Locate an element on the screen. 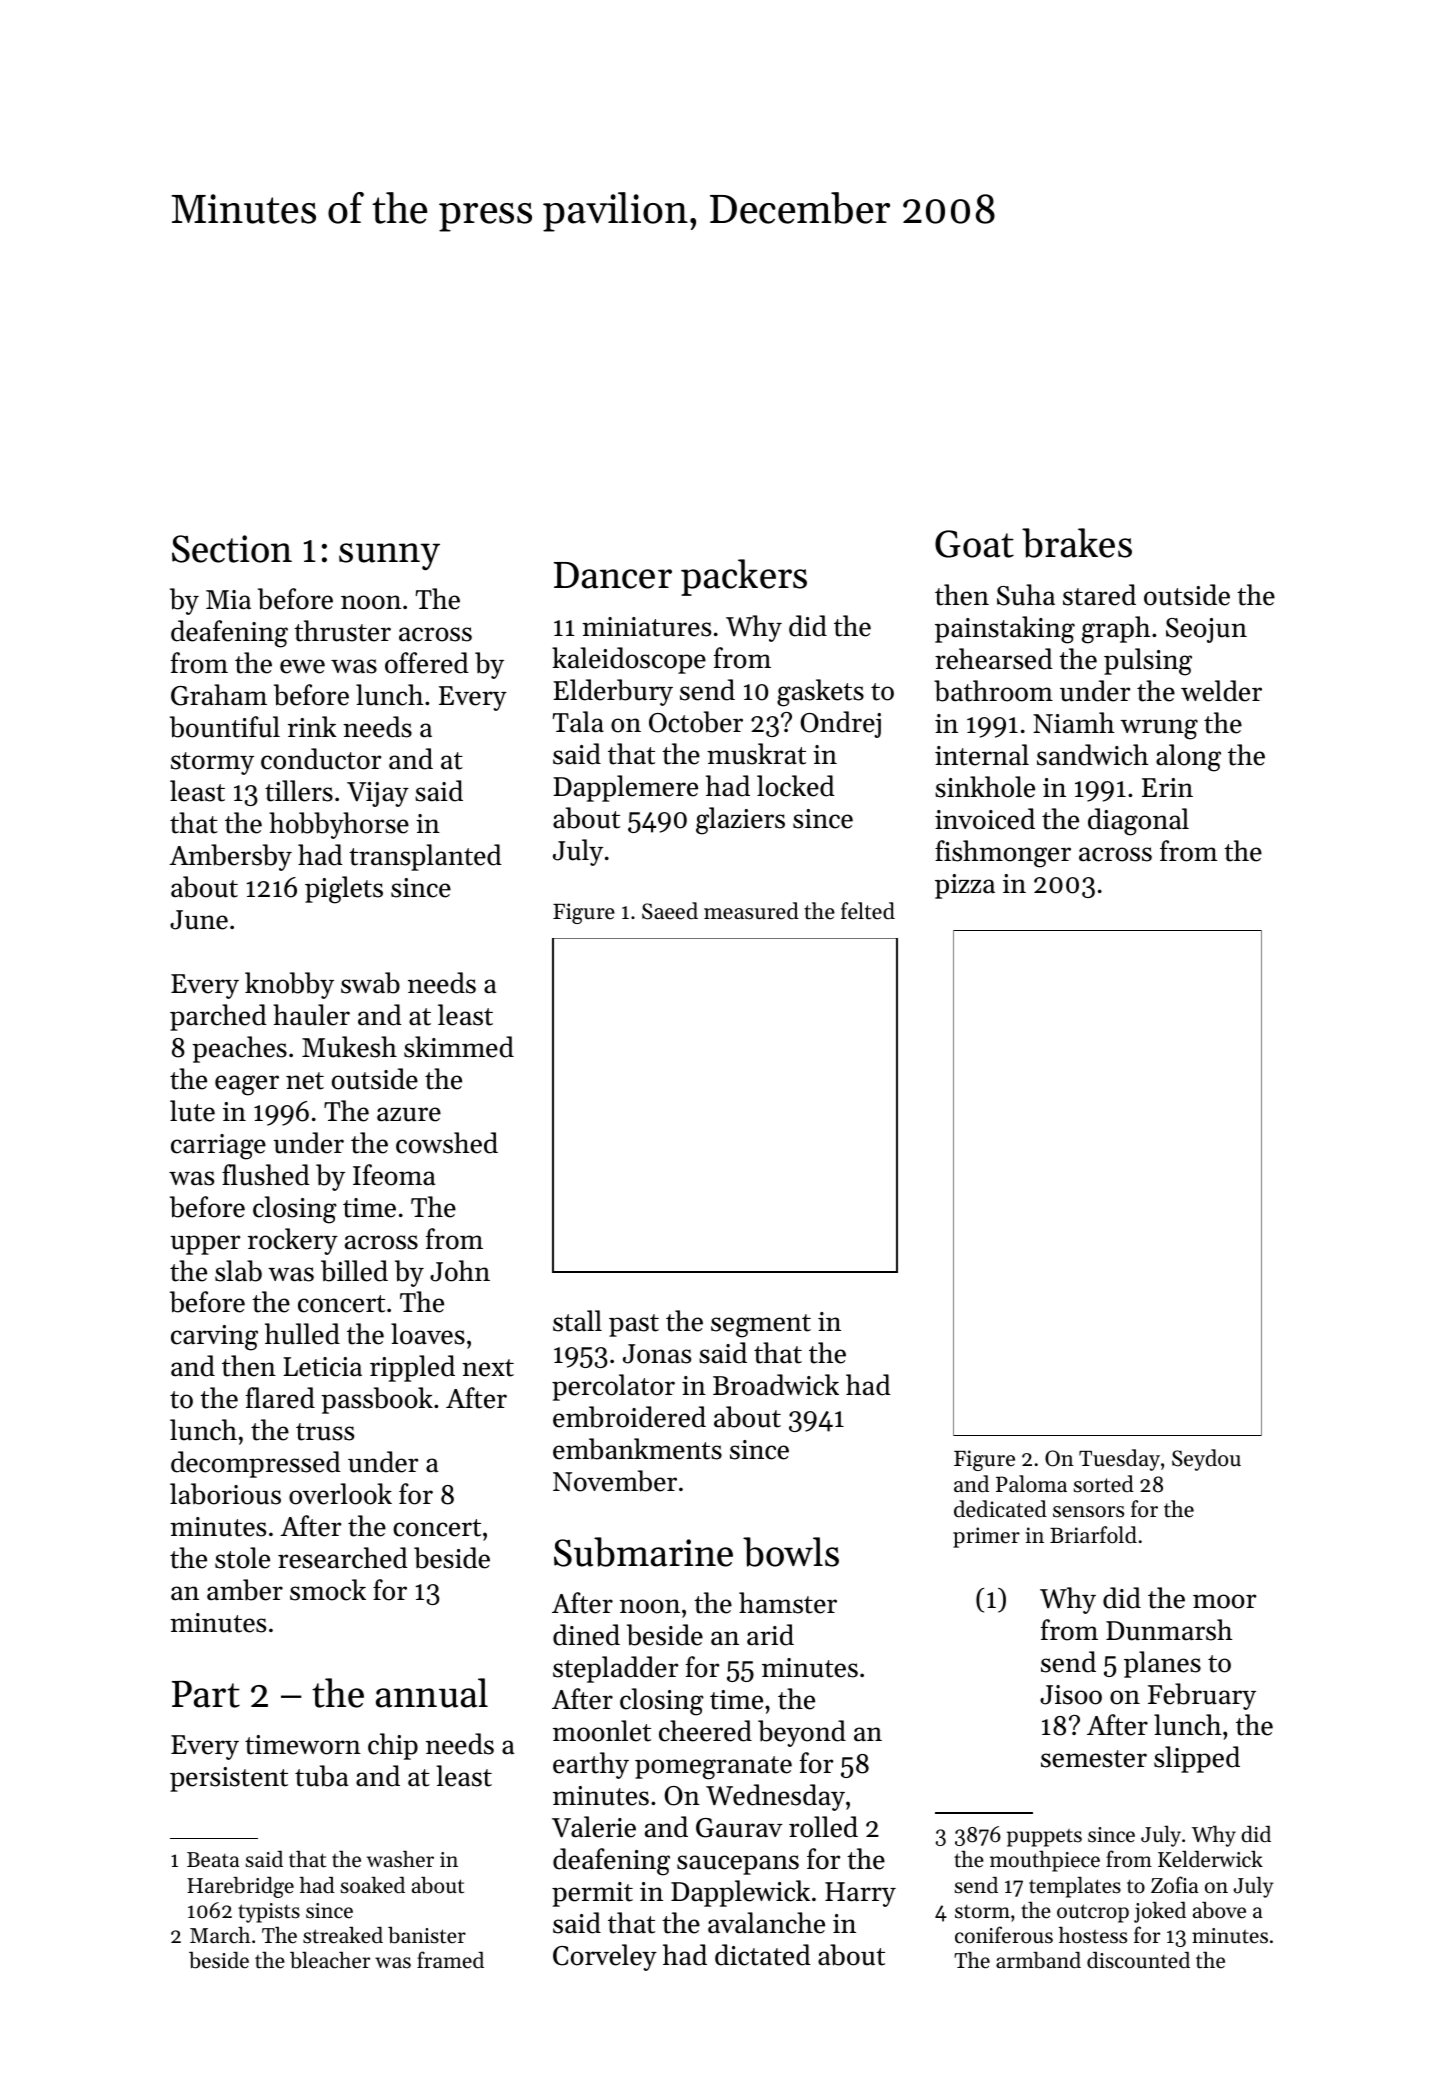 This screenshot has height=2100, width=1450. segment is located at coordinates (761, 1326).
